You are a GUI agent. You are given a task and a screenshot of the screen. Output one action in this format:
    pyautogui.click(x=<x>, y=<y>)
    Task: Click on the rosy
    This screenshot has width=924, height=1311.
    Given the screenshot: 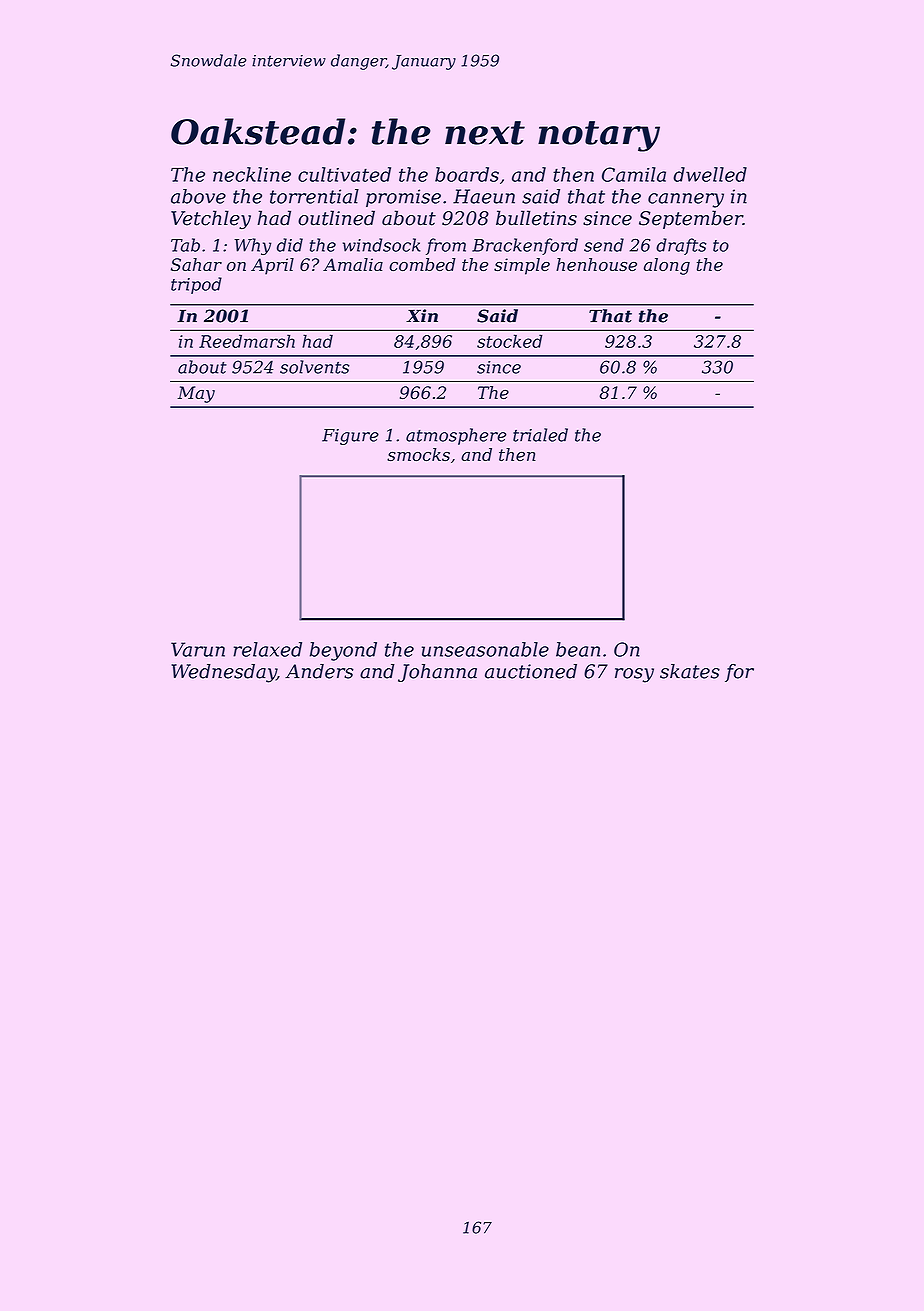 What is the action you would take?
    pyautogui.click(x=634, y=675)
